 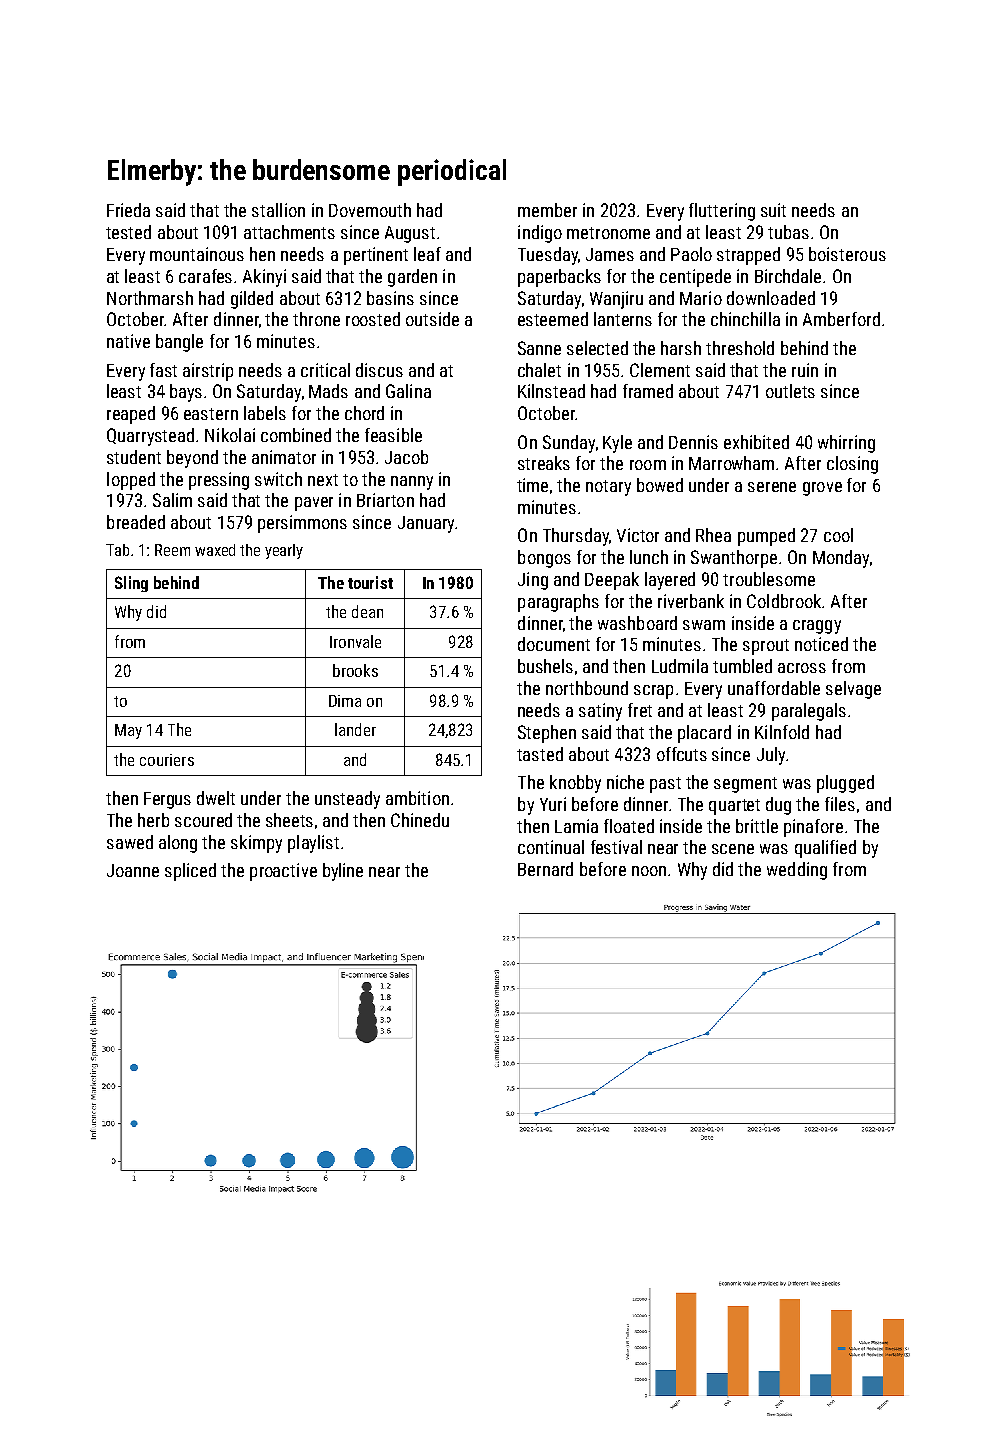 I want to click on Nikolai, so click(x=230, y=435).
